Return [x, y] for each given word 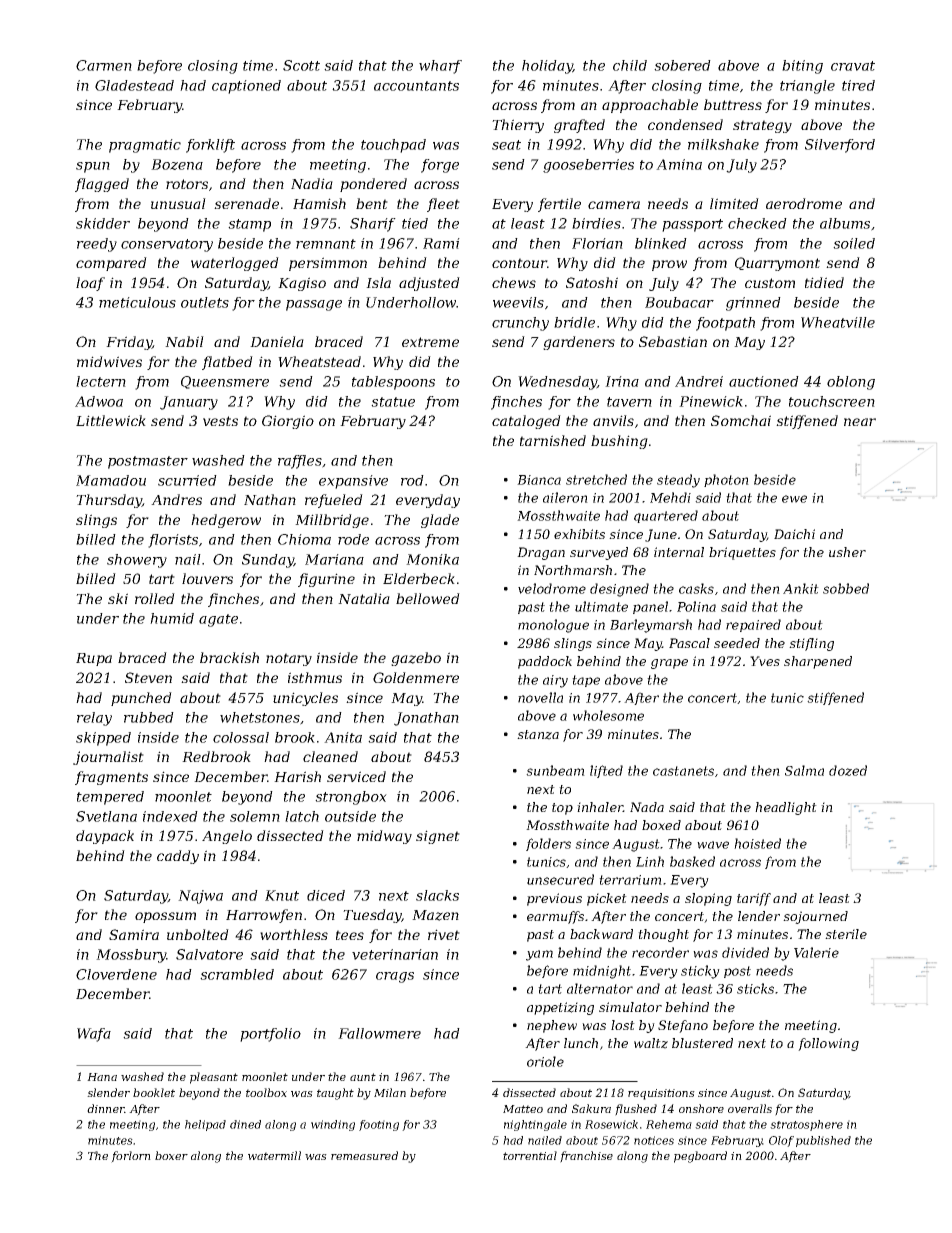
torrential [530, 1155]
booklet [154, 1092]
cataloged [526, 422]
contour [519, 263]
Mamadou [111, 480]
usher [847, 552]
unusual [178, 203]
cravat [853, 66]
